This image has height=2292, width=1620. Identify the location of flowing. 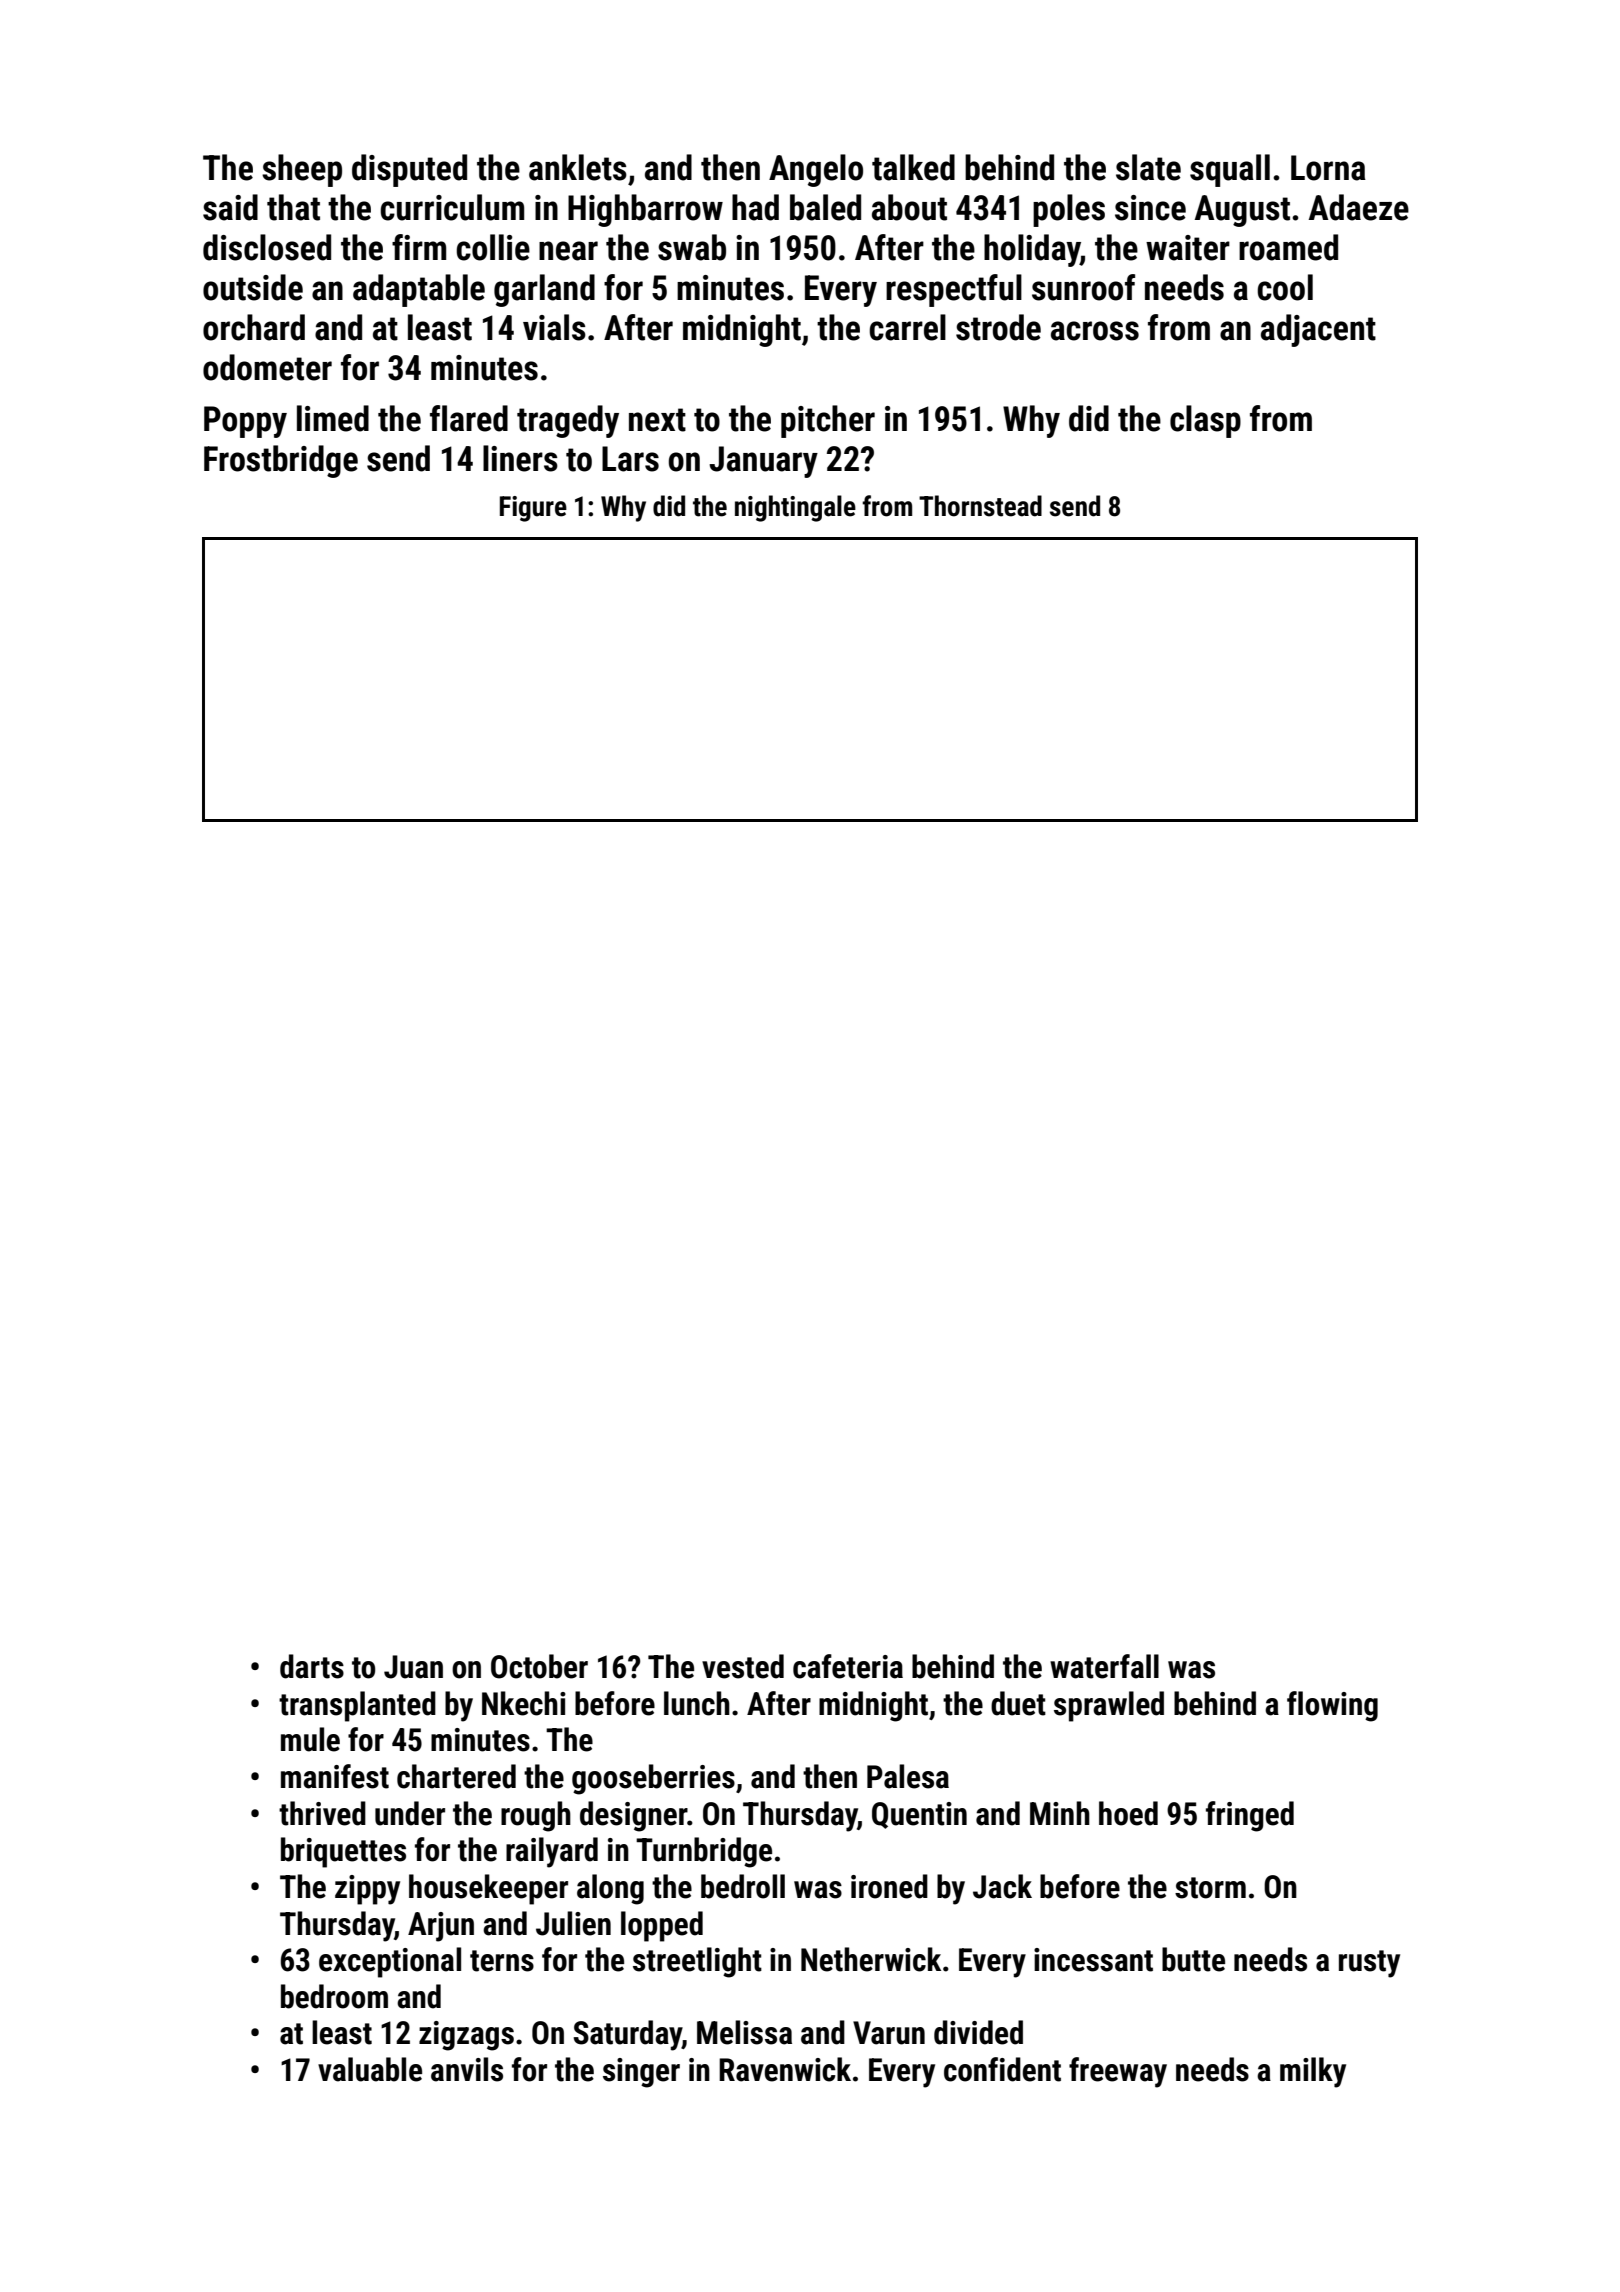
(1332, 1706).
